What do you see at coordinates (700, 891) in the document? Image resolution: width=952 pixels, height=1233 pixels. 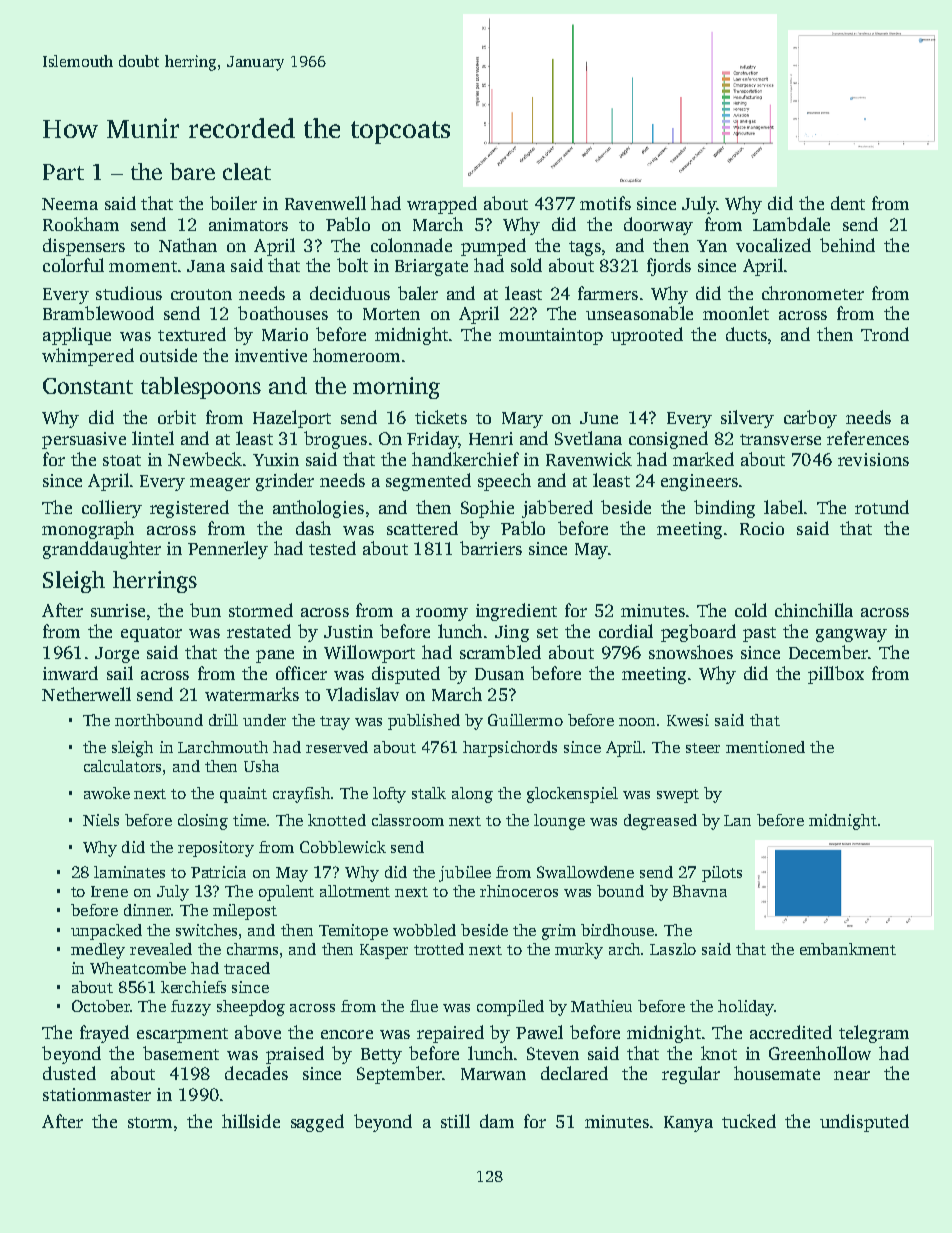 I see `Bhavna` at bounding box center [700, 891].
